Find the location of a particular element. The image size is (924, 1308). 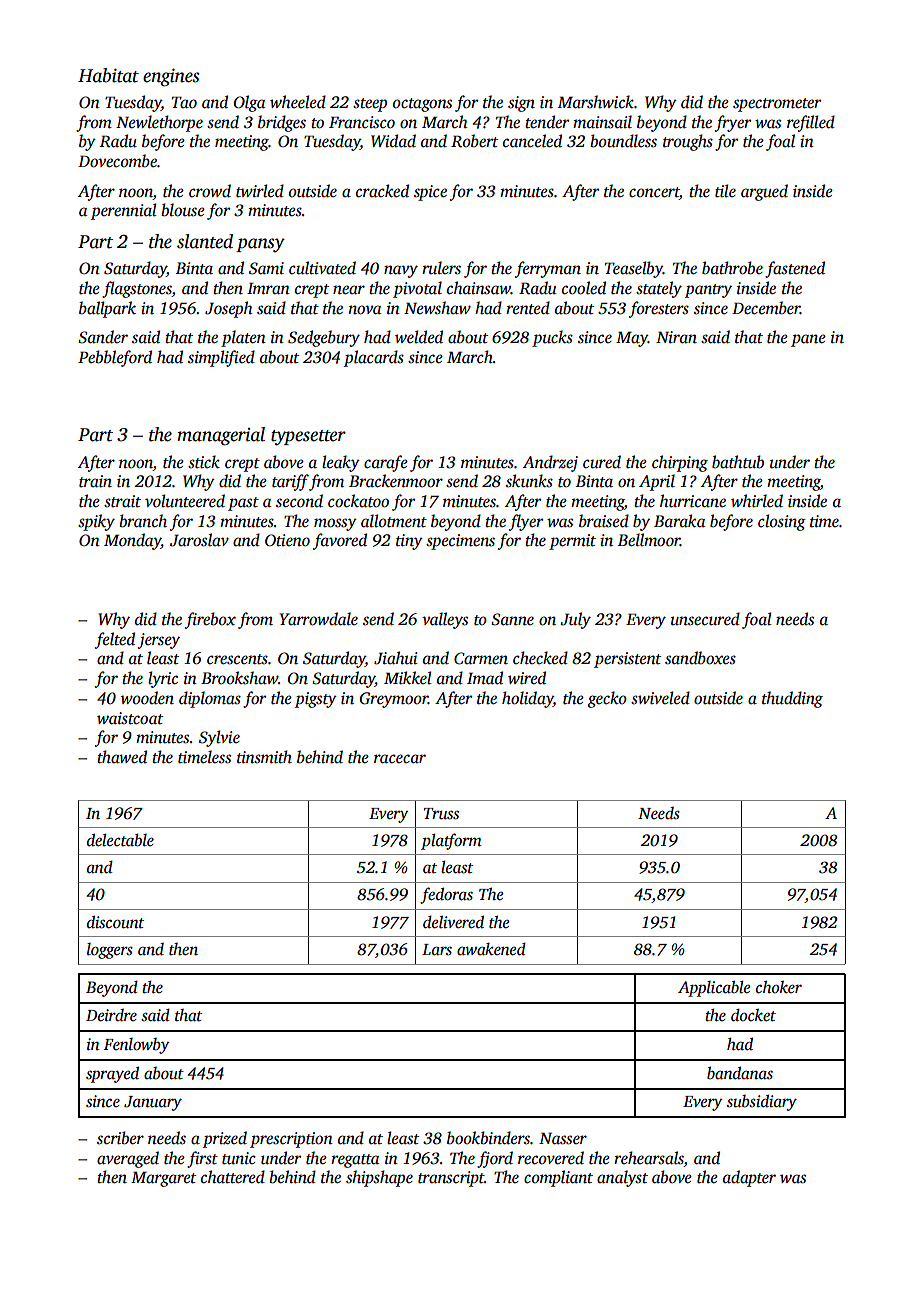

cooled is located at coordinates (584, 288).
